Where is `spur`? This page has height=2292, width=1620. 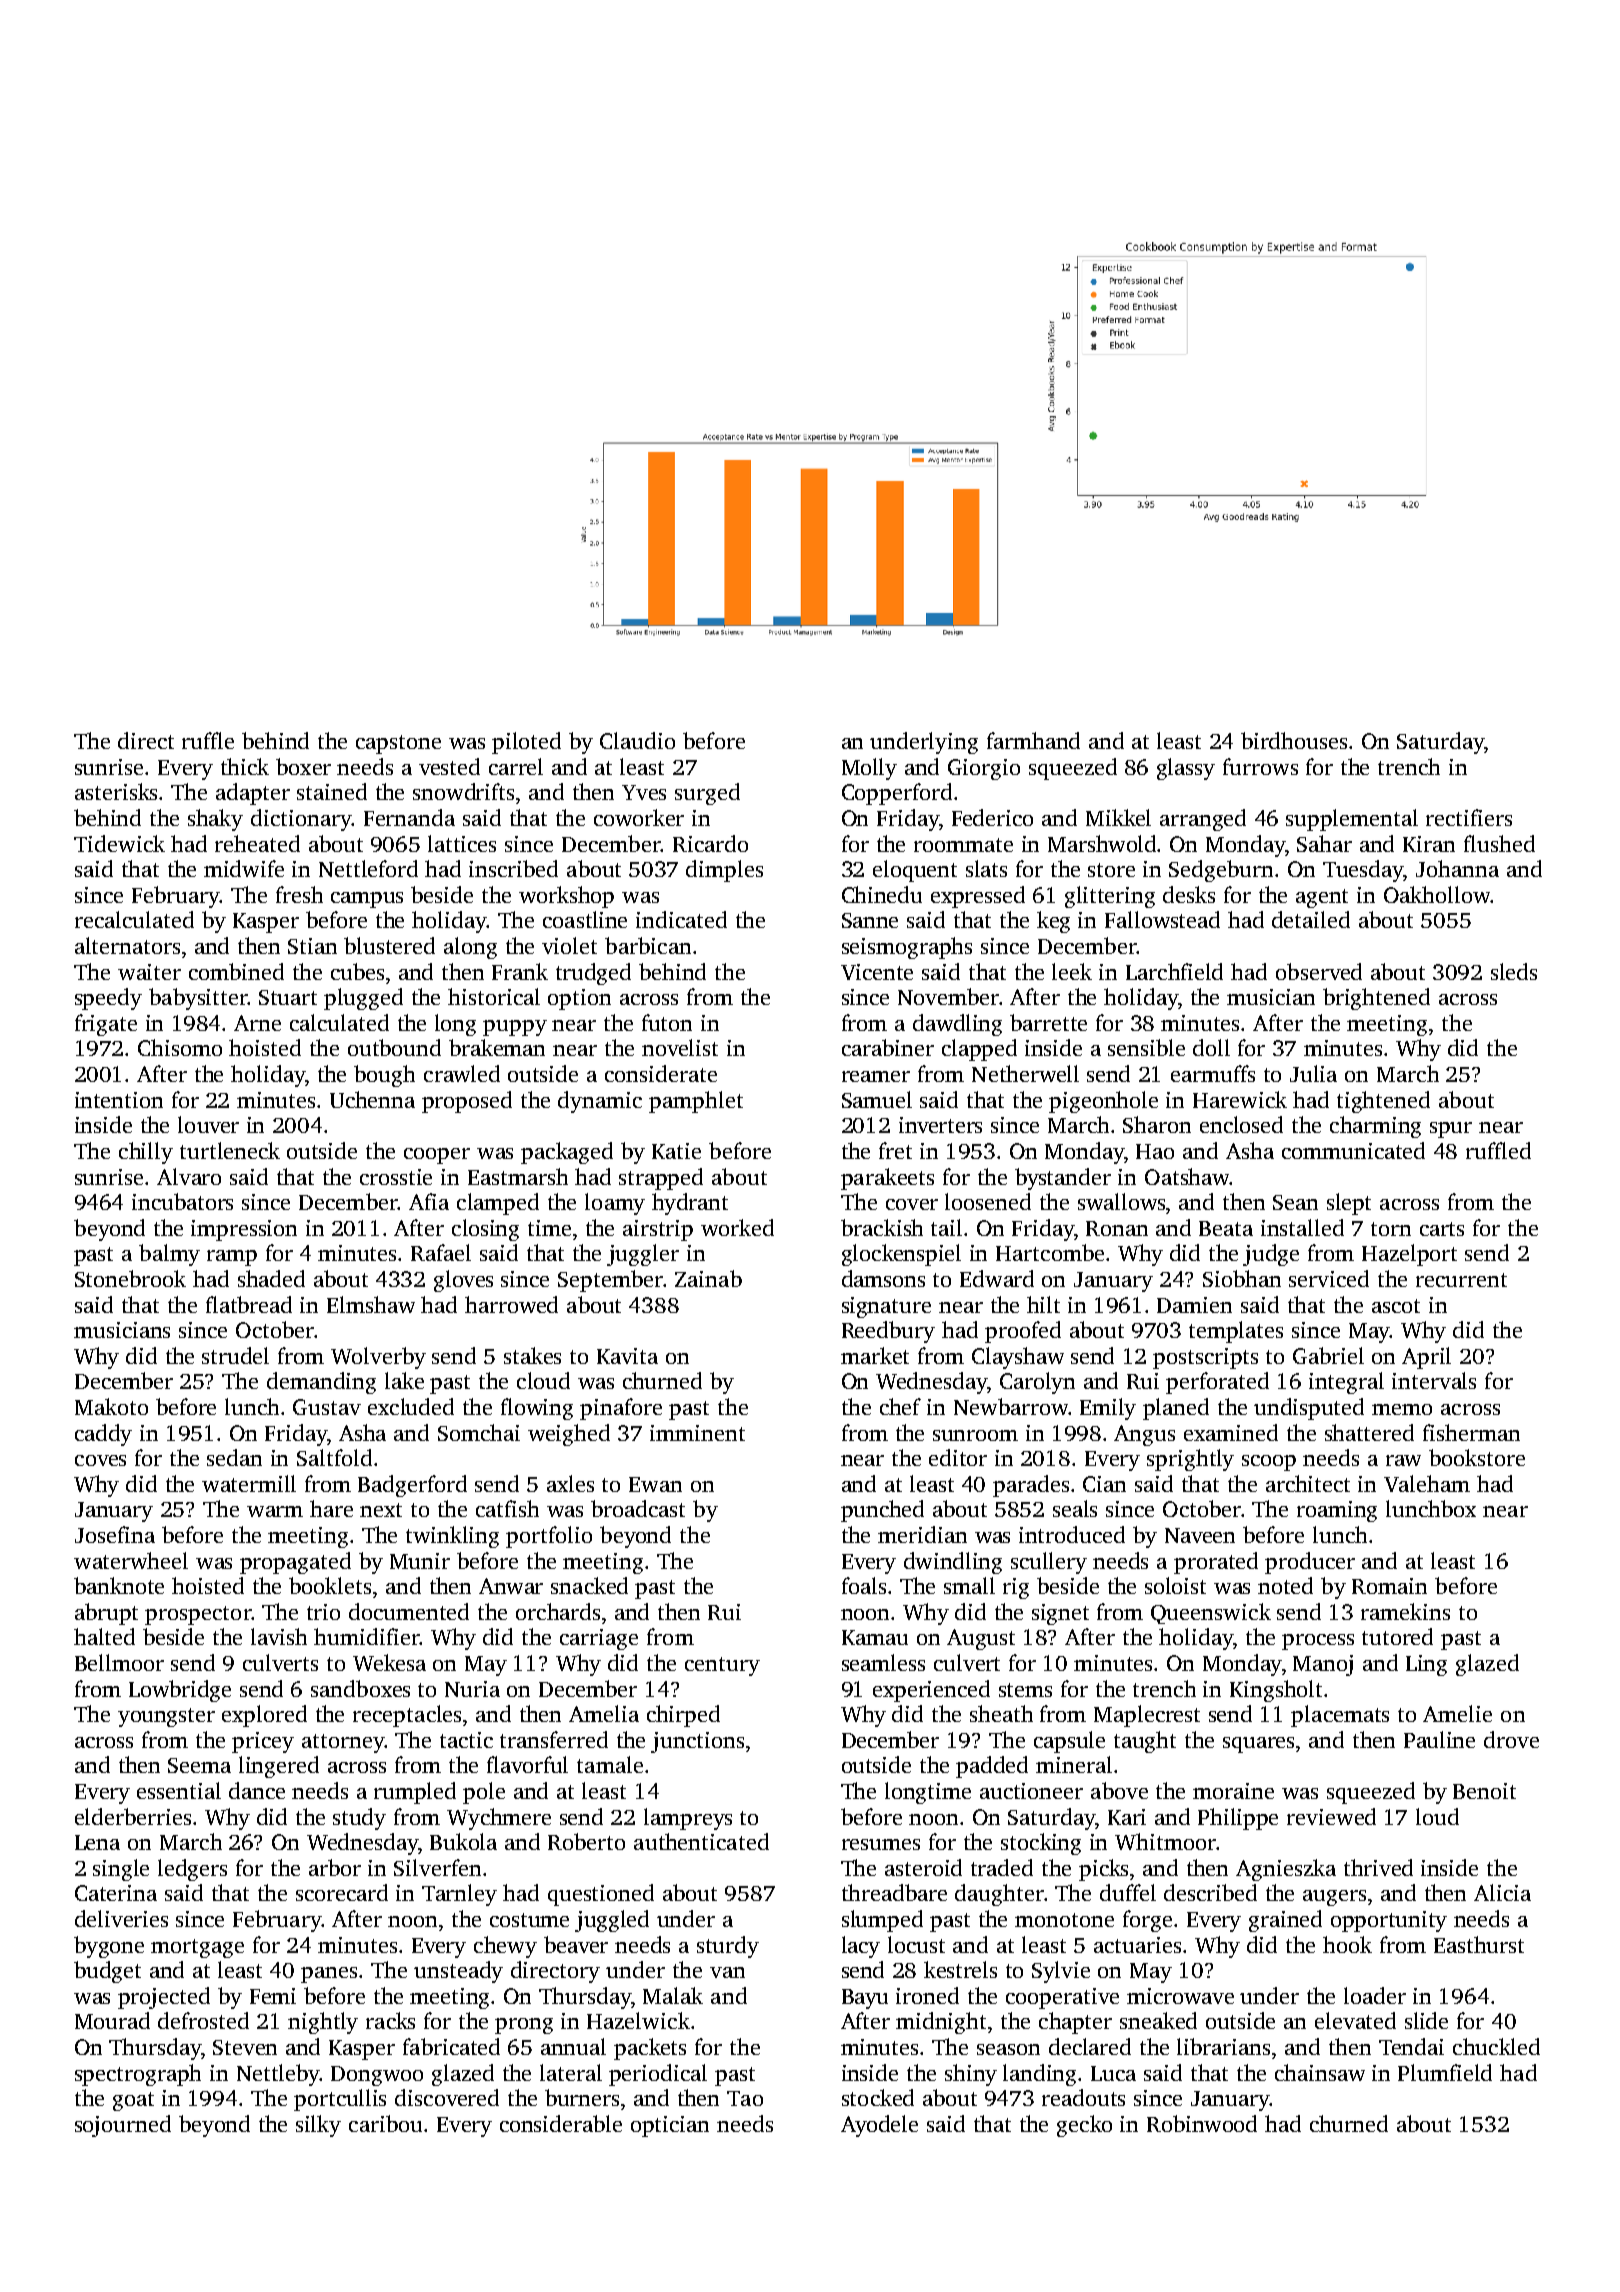
spur is located at coordinates (1451, 1130).
